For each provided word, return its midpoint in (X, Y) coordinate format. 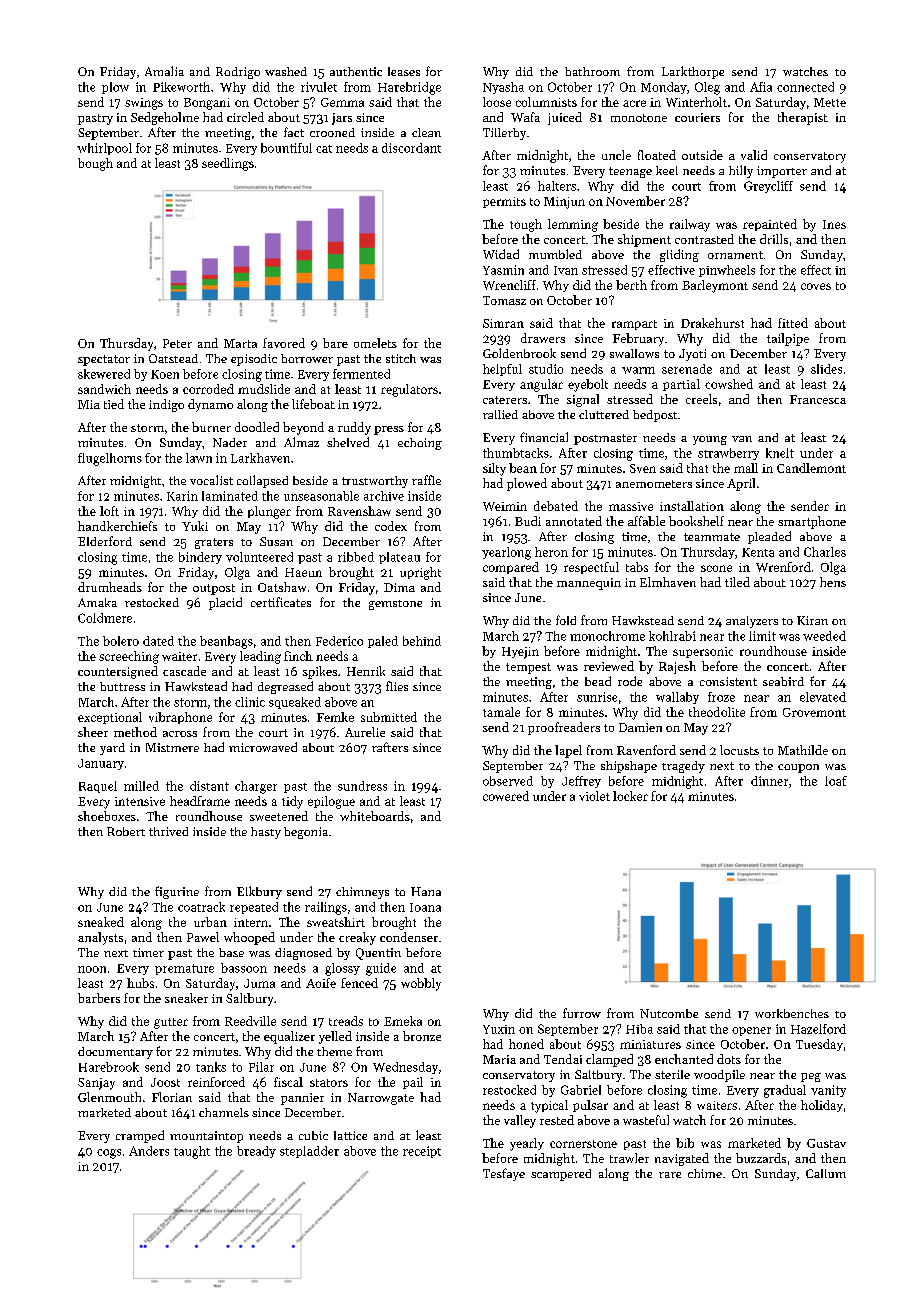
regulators (409, 390)
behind (422, 641)
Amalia (164, 71)
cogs (109, 1154)
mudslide (264, 389)
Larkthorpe (693, 72)
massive (631, 506)
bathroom (592, 71)
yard (112, 749)
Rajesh (677, 667)
